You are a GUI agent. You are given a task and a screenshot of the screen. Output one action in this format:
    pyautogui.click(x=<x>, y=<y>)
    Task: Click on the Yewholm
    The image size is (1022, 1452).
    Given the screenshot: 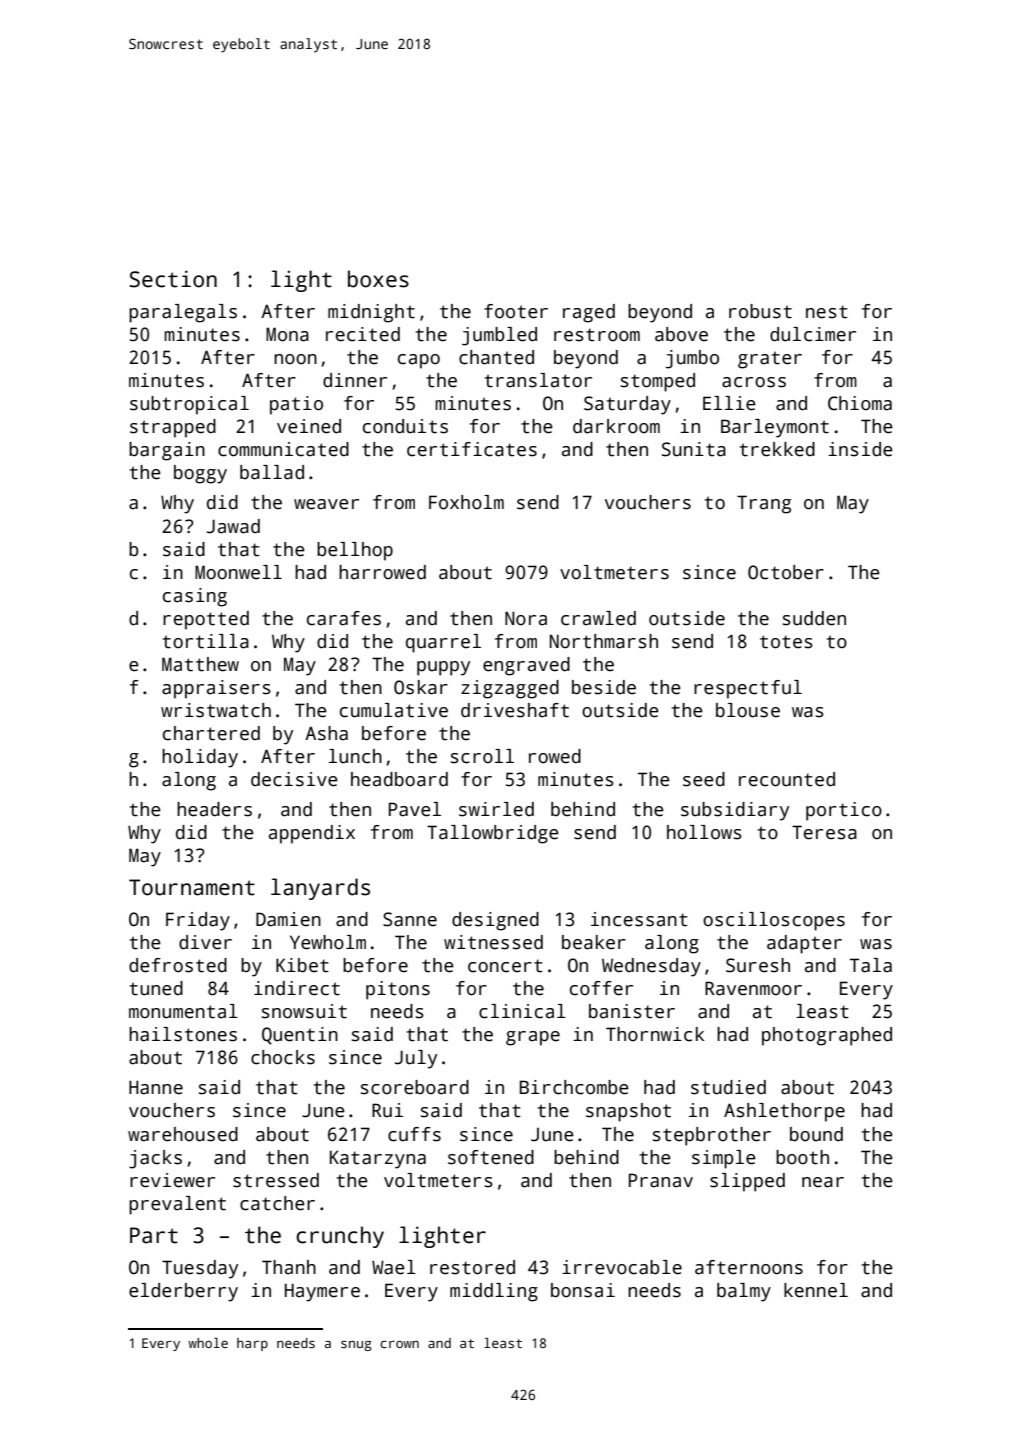 What is the action you would take?
    pyautogui.click(x=328, y=942)
